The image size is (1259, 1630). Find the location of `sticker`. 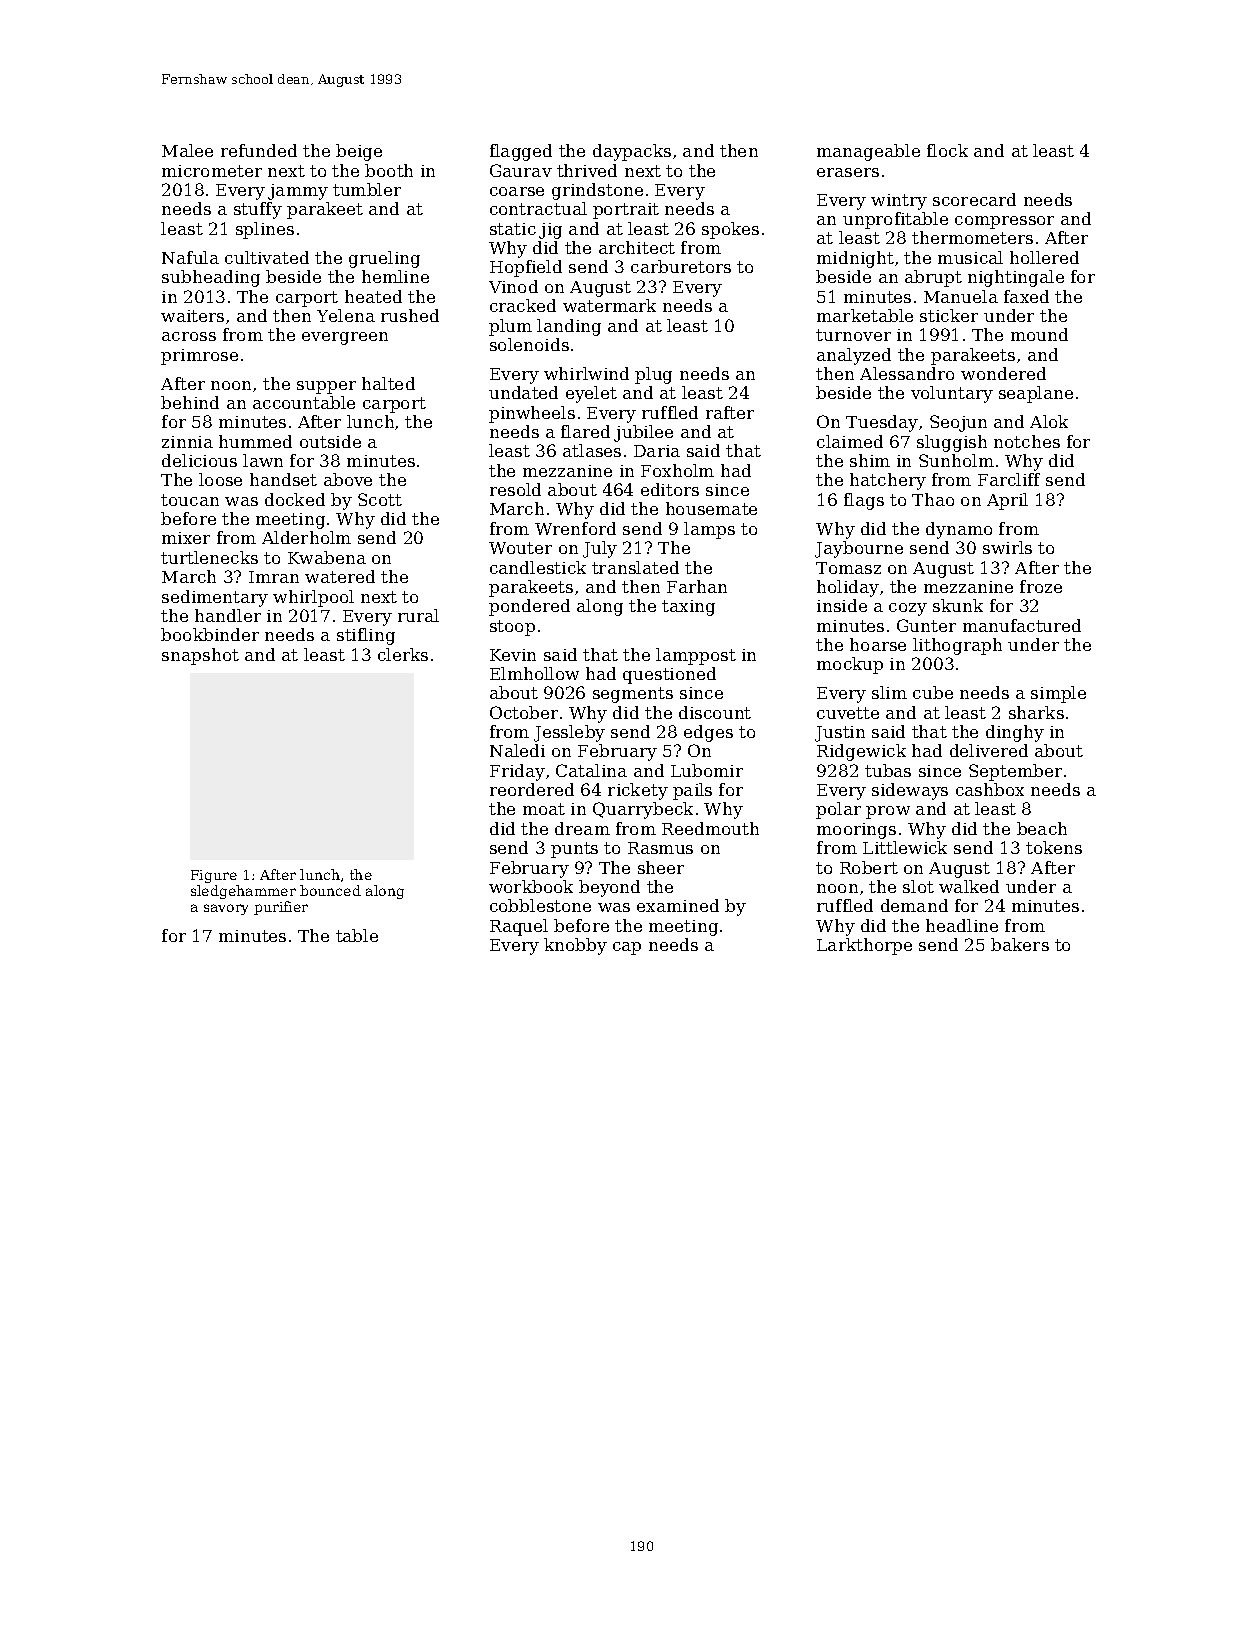

sticker is located at coordinates (949, 315).
